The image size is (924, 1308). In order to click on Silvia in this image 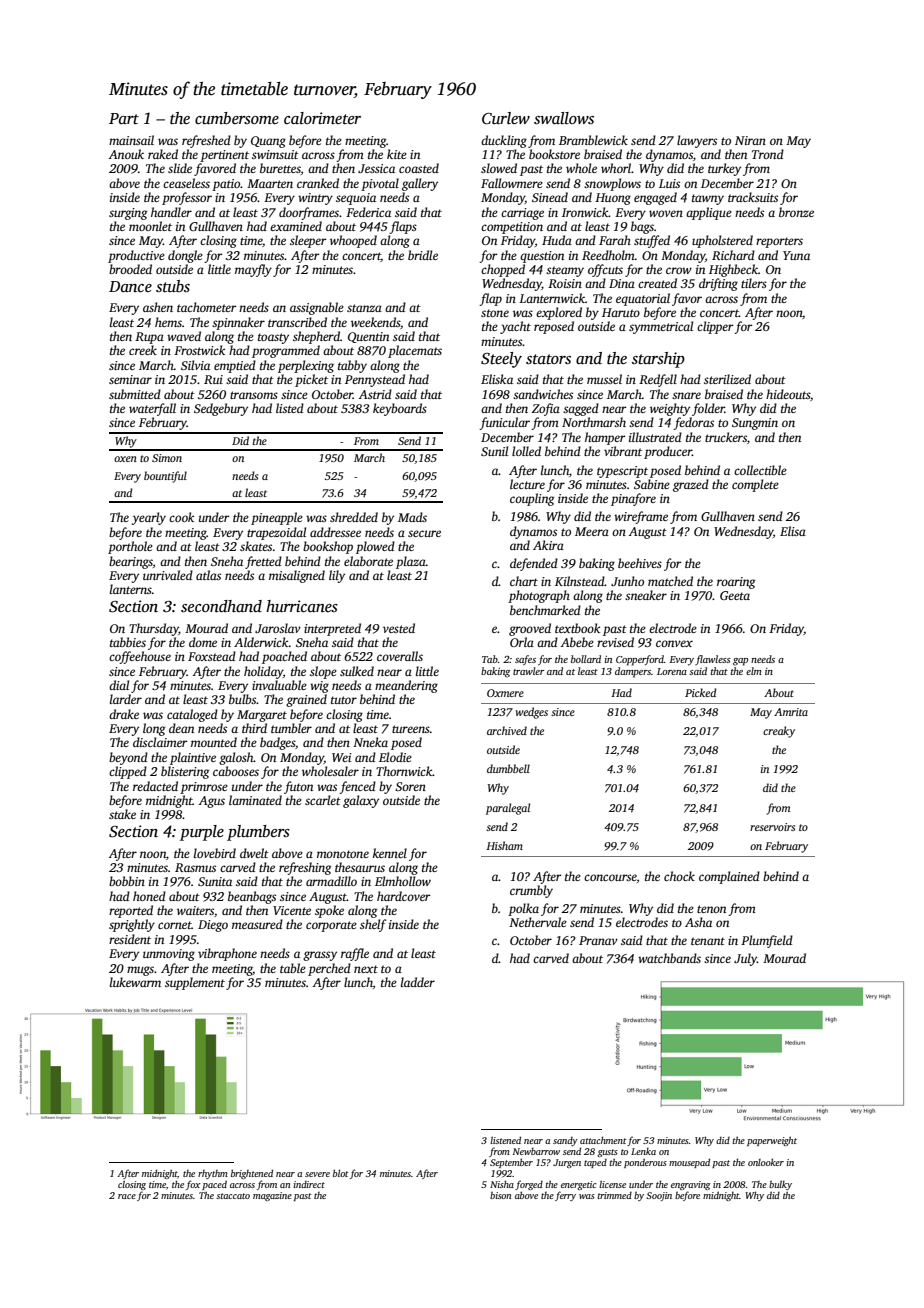, I will do `click(195, 365)`.
